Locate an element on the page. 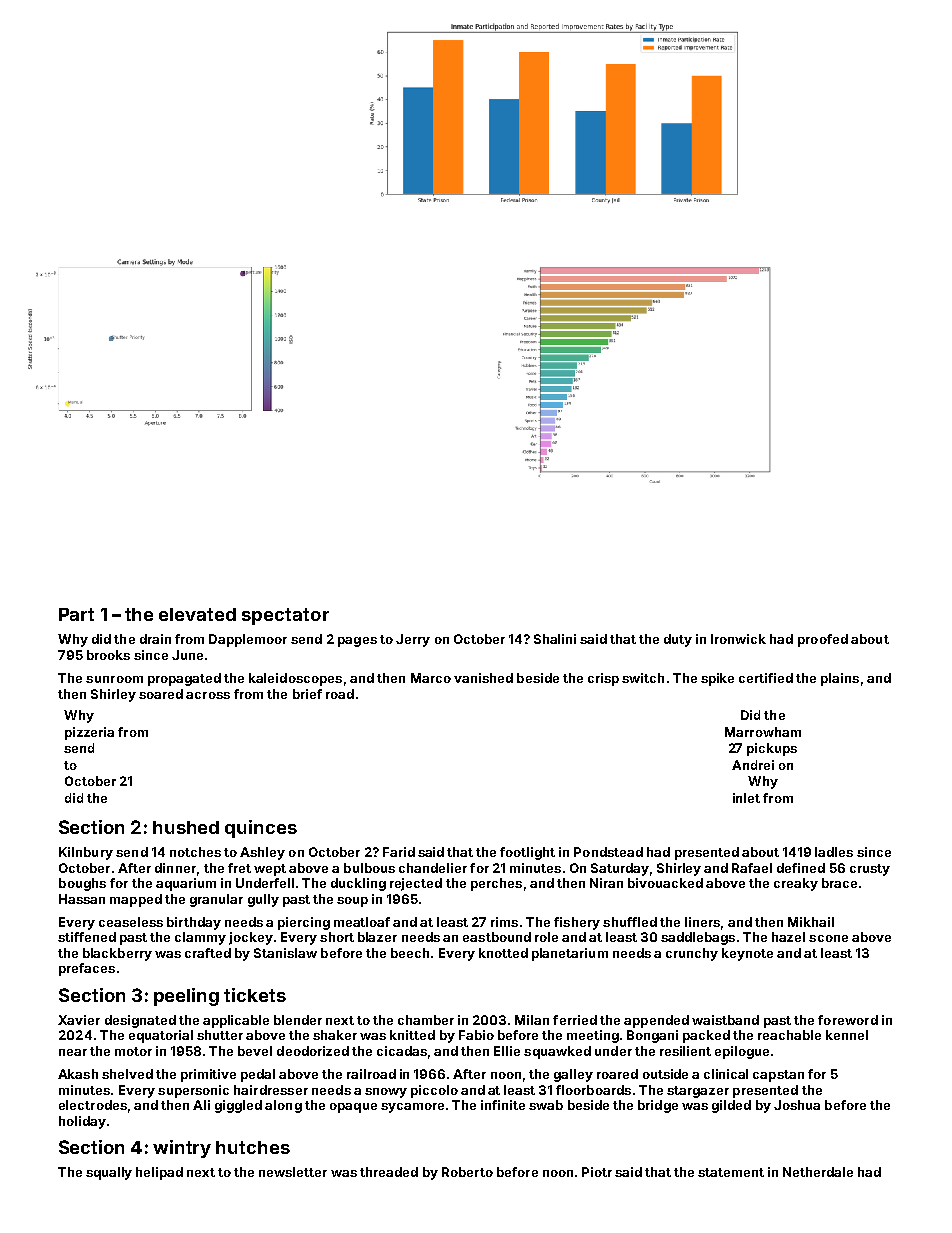  pizzeria is located at coordinates (89, 733).
